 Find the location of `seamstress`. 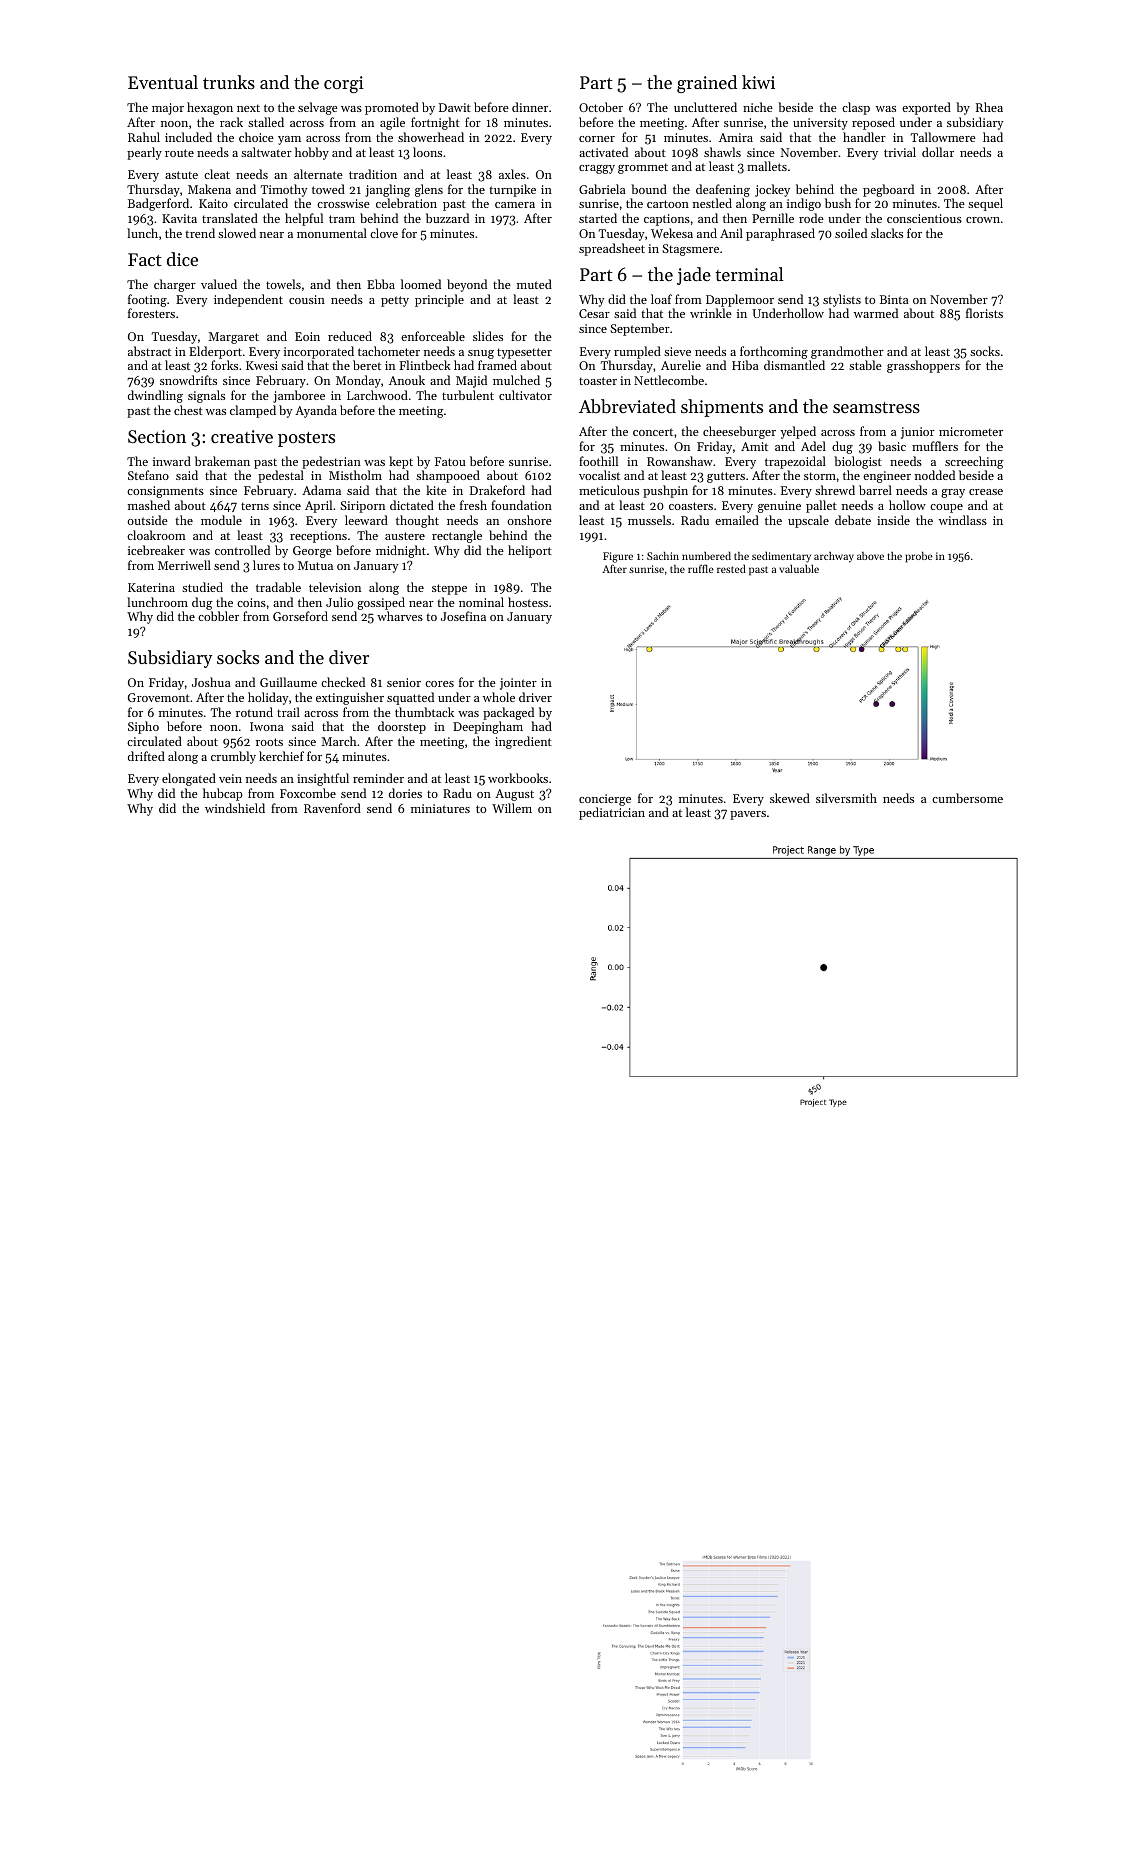

seamstress is located at coordinates (876, 407).
